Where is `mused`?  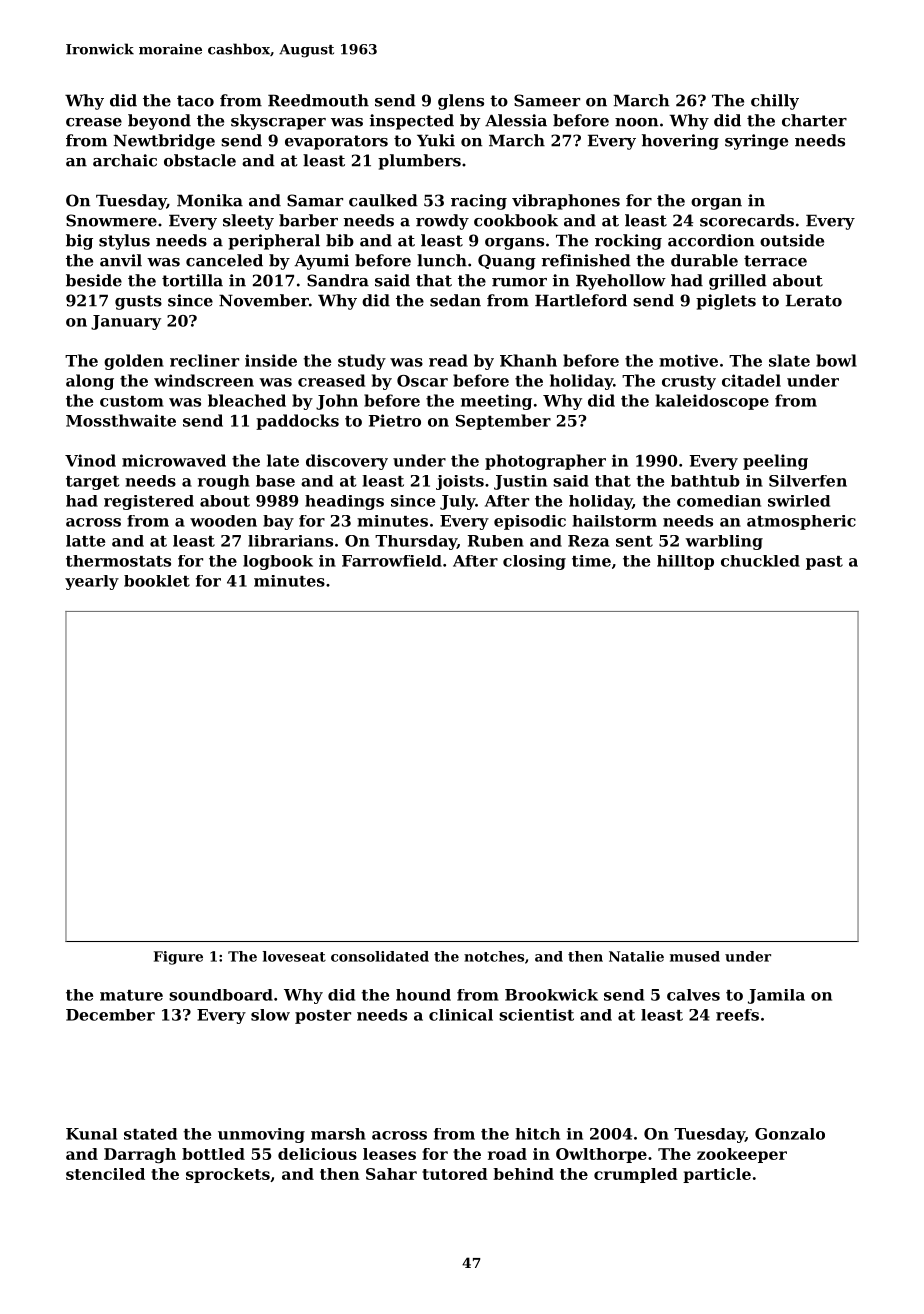
mused is located at coordinates (695, 956).
